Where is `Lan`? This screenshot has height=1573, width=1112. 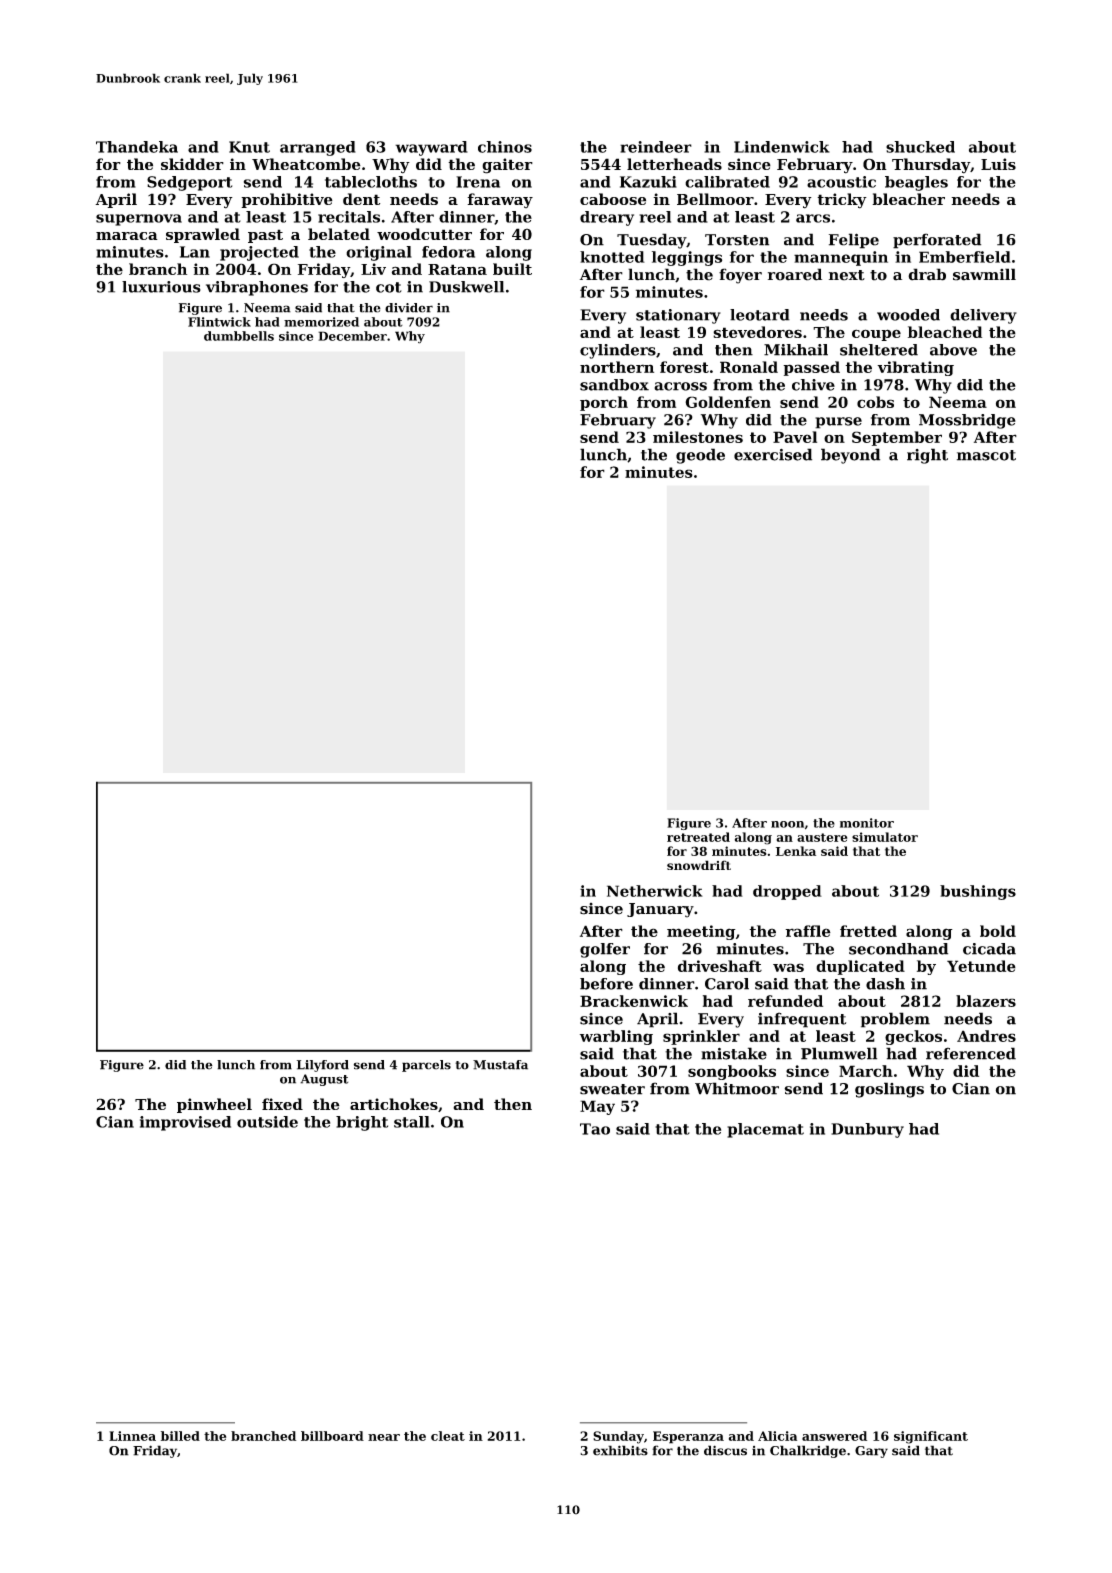
Lan is located at coordinates (195, 252).
